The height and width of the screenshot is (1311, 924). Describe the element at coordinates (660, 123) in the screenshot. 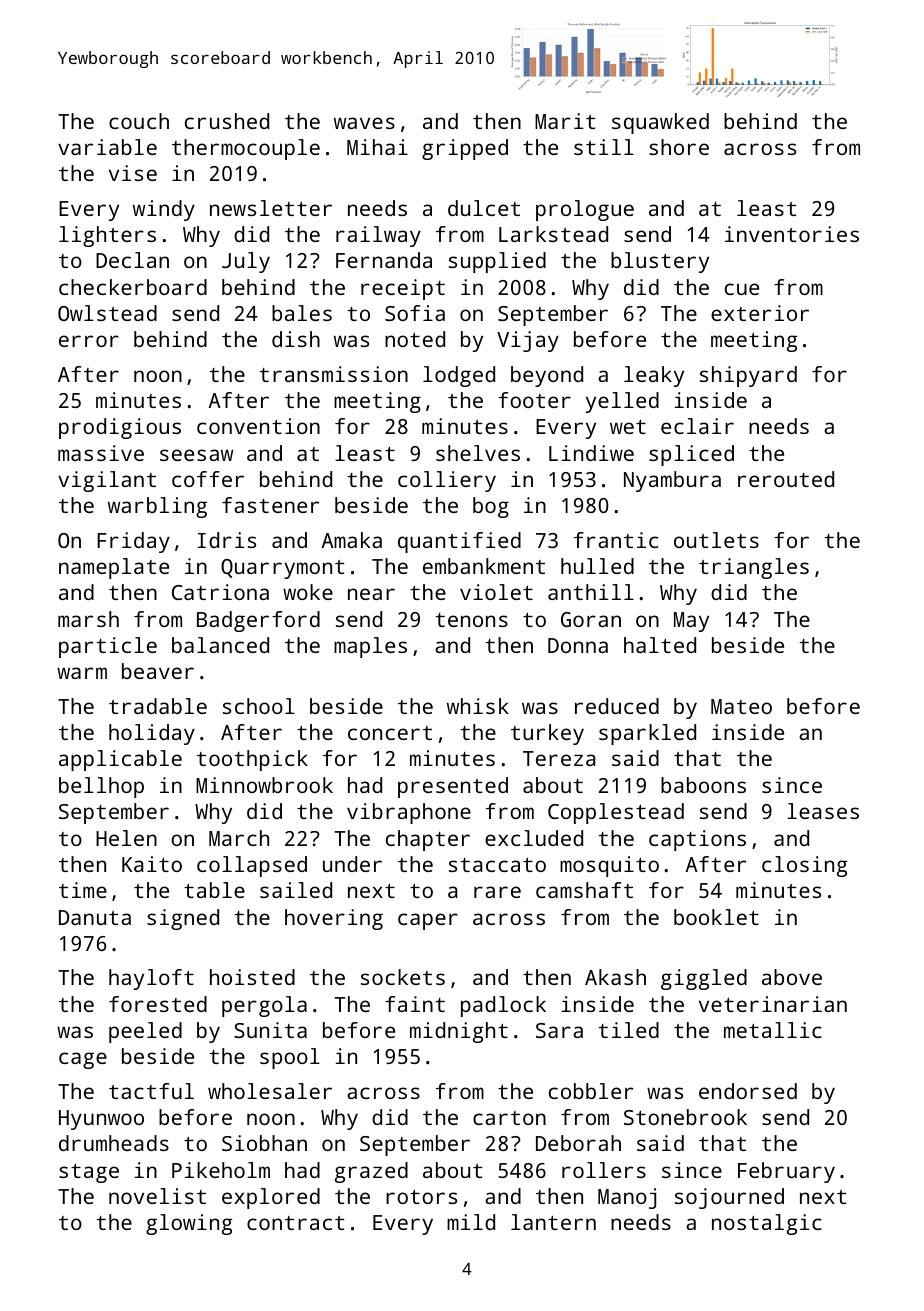

I see `squawked` at that location.
